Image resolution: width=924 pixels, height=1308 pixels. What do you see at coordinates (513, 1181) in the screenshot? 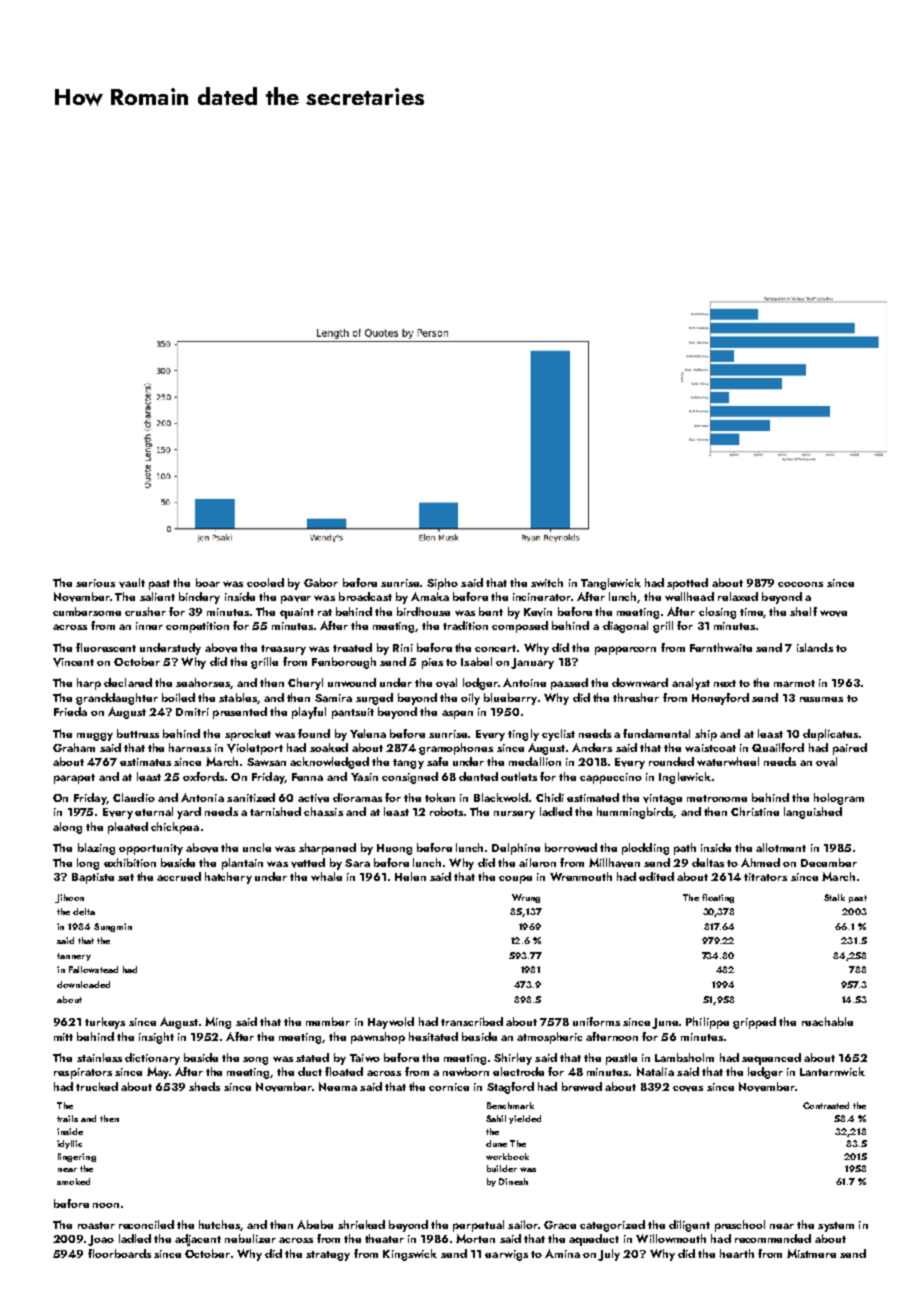
I see `Dinesh` at bounding box center [513, 1181].
